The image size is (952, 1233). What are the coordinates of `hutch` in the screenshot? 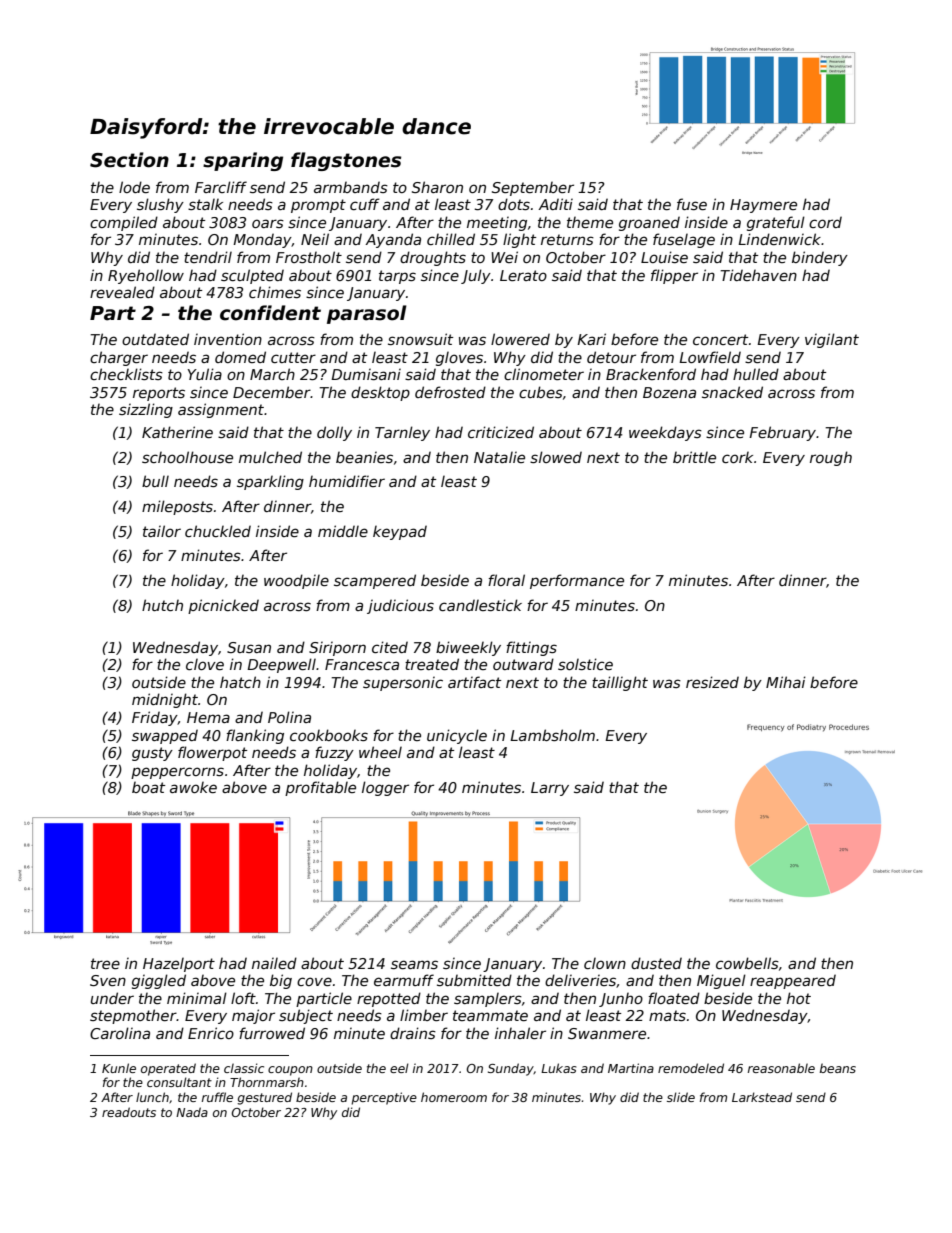 It's located at (162, 605).
